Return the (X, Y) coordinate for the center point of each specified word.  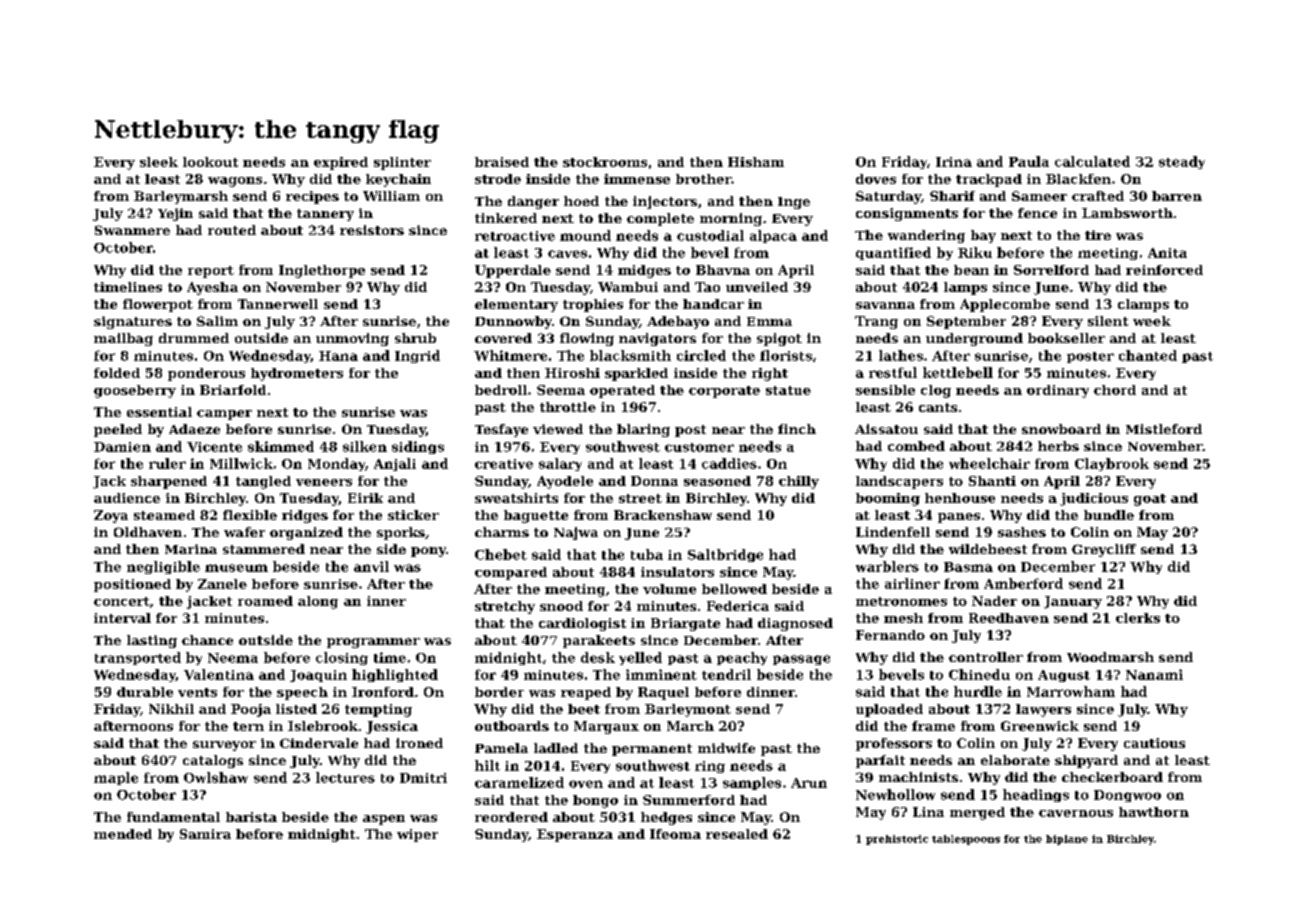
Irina (954, 162)
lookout (210, 162)
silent (1108, 321)
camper (224, 415)
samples (752, 783)
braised (502, 162)
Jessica (392, 727)
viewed (558, 429)
